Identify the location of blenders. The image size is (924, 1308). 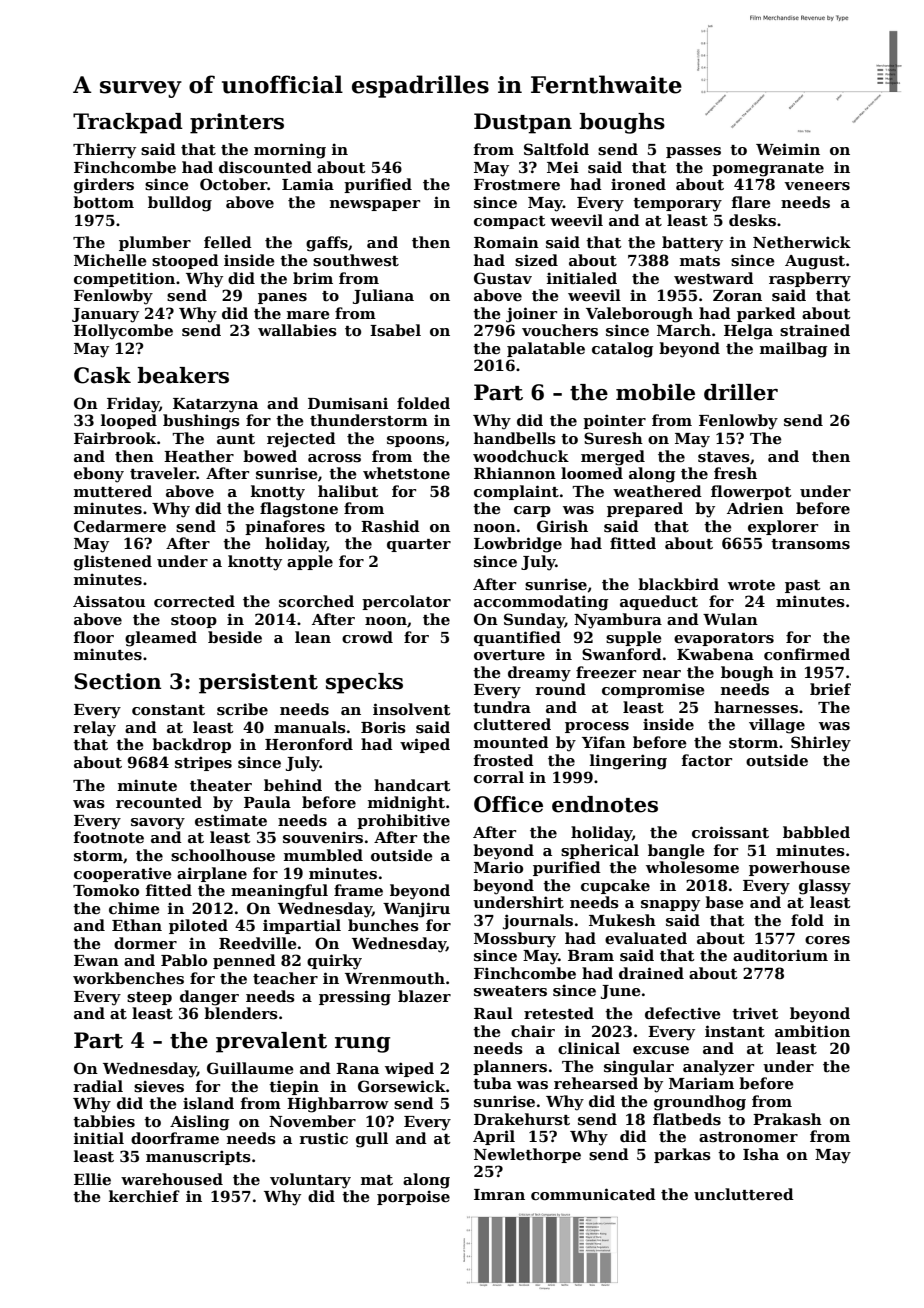
(241, 1013).
